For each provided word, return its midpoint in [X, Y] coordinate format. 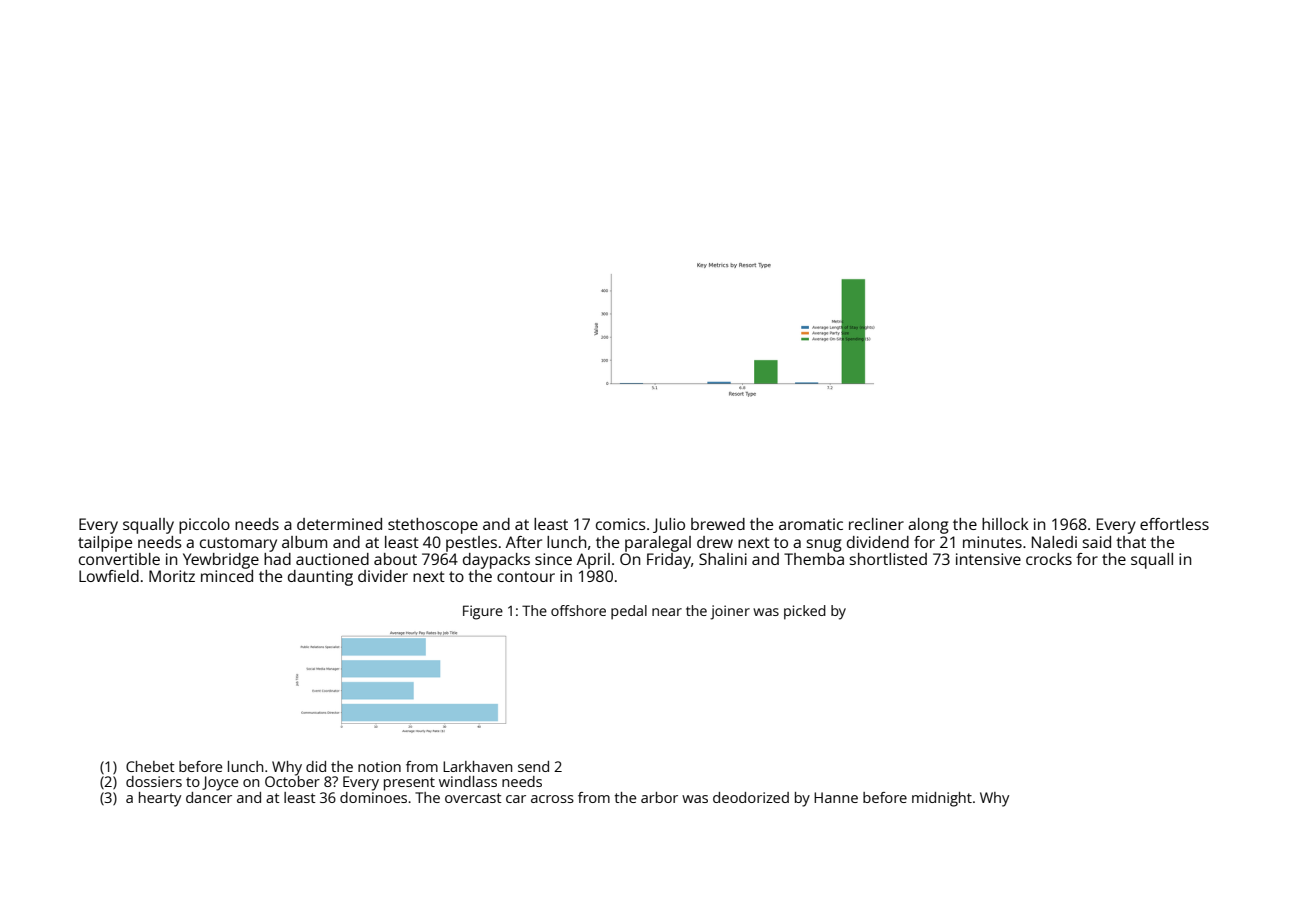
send [533, 766]
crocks [1049, 559]
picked [805, 612]
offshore [578, 610]
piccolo [204, 526]
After [524, 542]
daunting [320, 578]
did [316, 766]
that [1131, 542]
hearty [160, 799]
